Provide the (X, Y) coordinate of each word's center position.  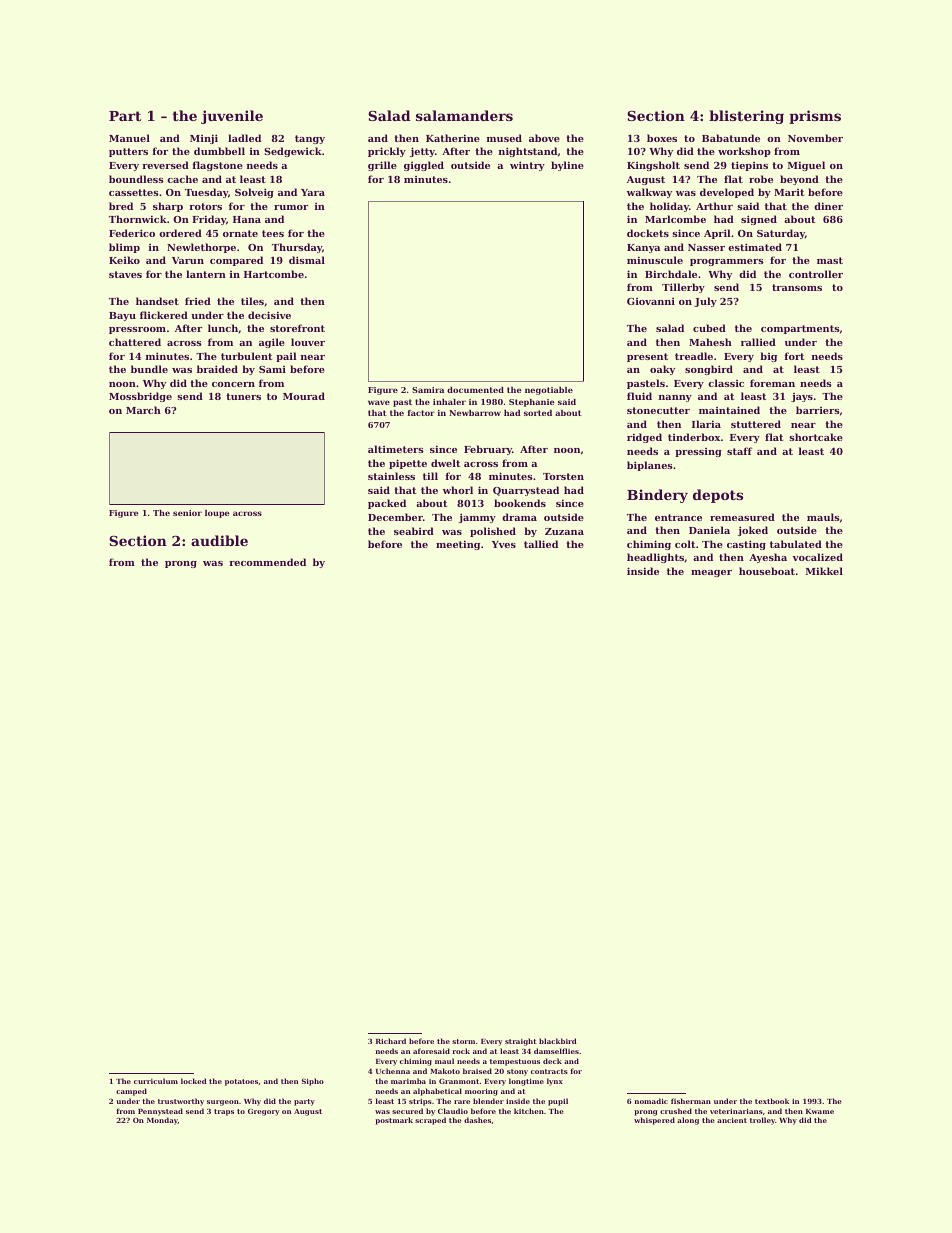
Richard (391, 1041)
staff (739, 451)
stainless (391, 476)
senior (187, 513)
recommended (267, 562)
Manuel (129, 138)
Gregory (263, 1112)
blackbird (557, 1041)
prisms (815, 117)
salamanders (464, 115)
